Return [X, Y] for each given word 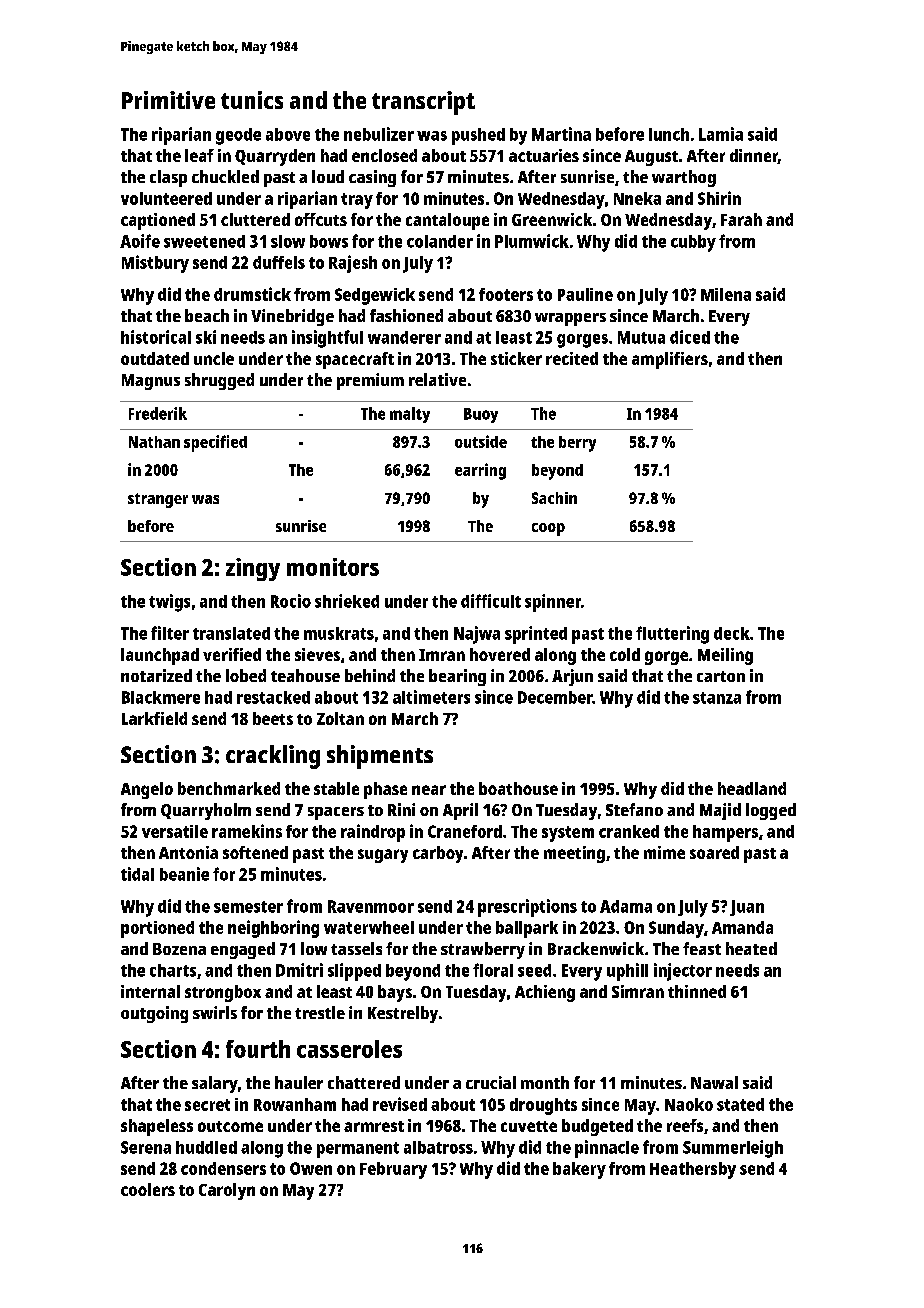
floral [493, 970]
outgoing [154, 1014]
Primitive [168, 100]
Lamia [721, 134]
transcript [423, 103]
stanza [717, 698]
